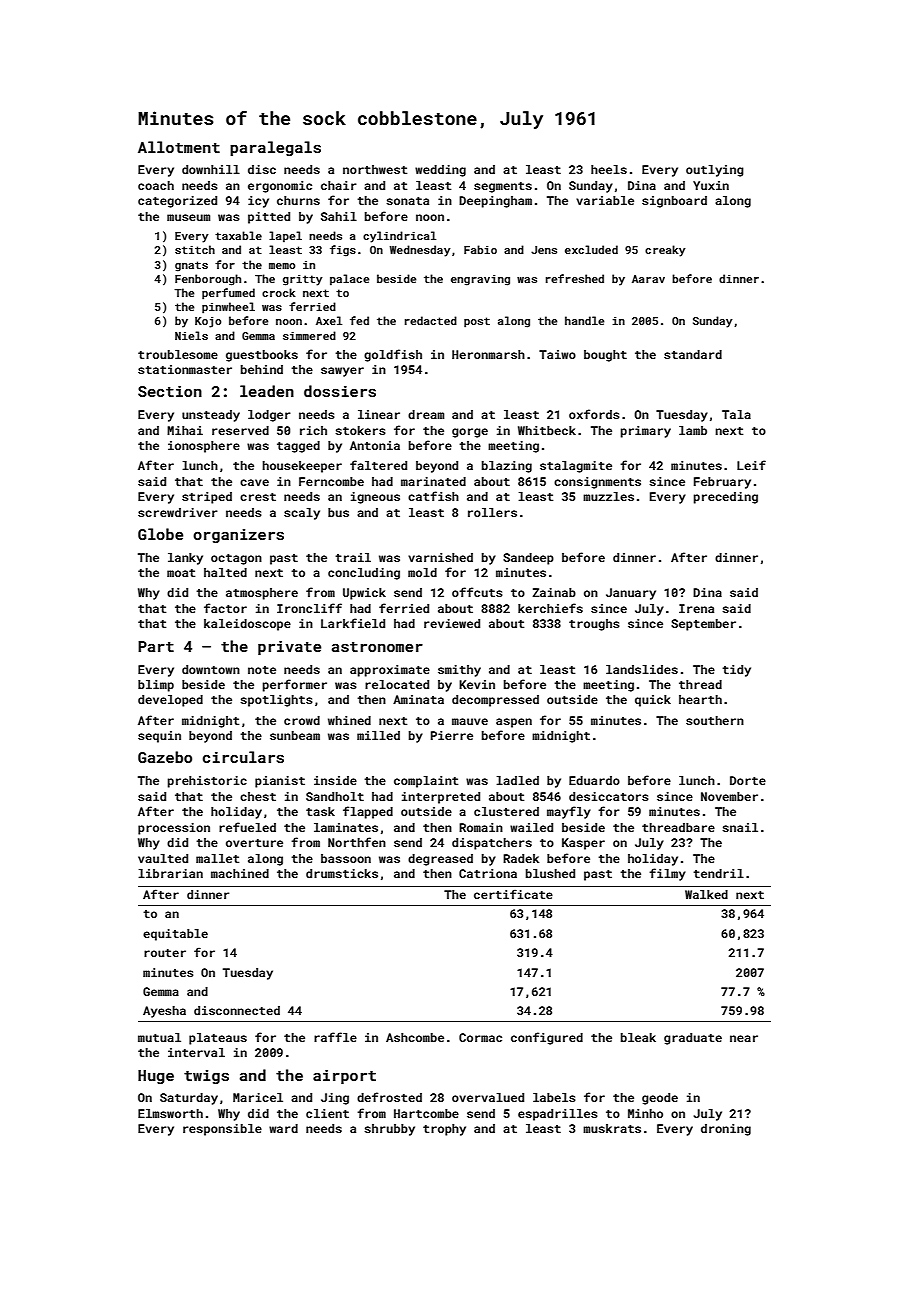 The width and height of the page is (908, 1316). I want to click on landslides, so click(642, 669).
